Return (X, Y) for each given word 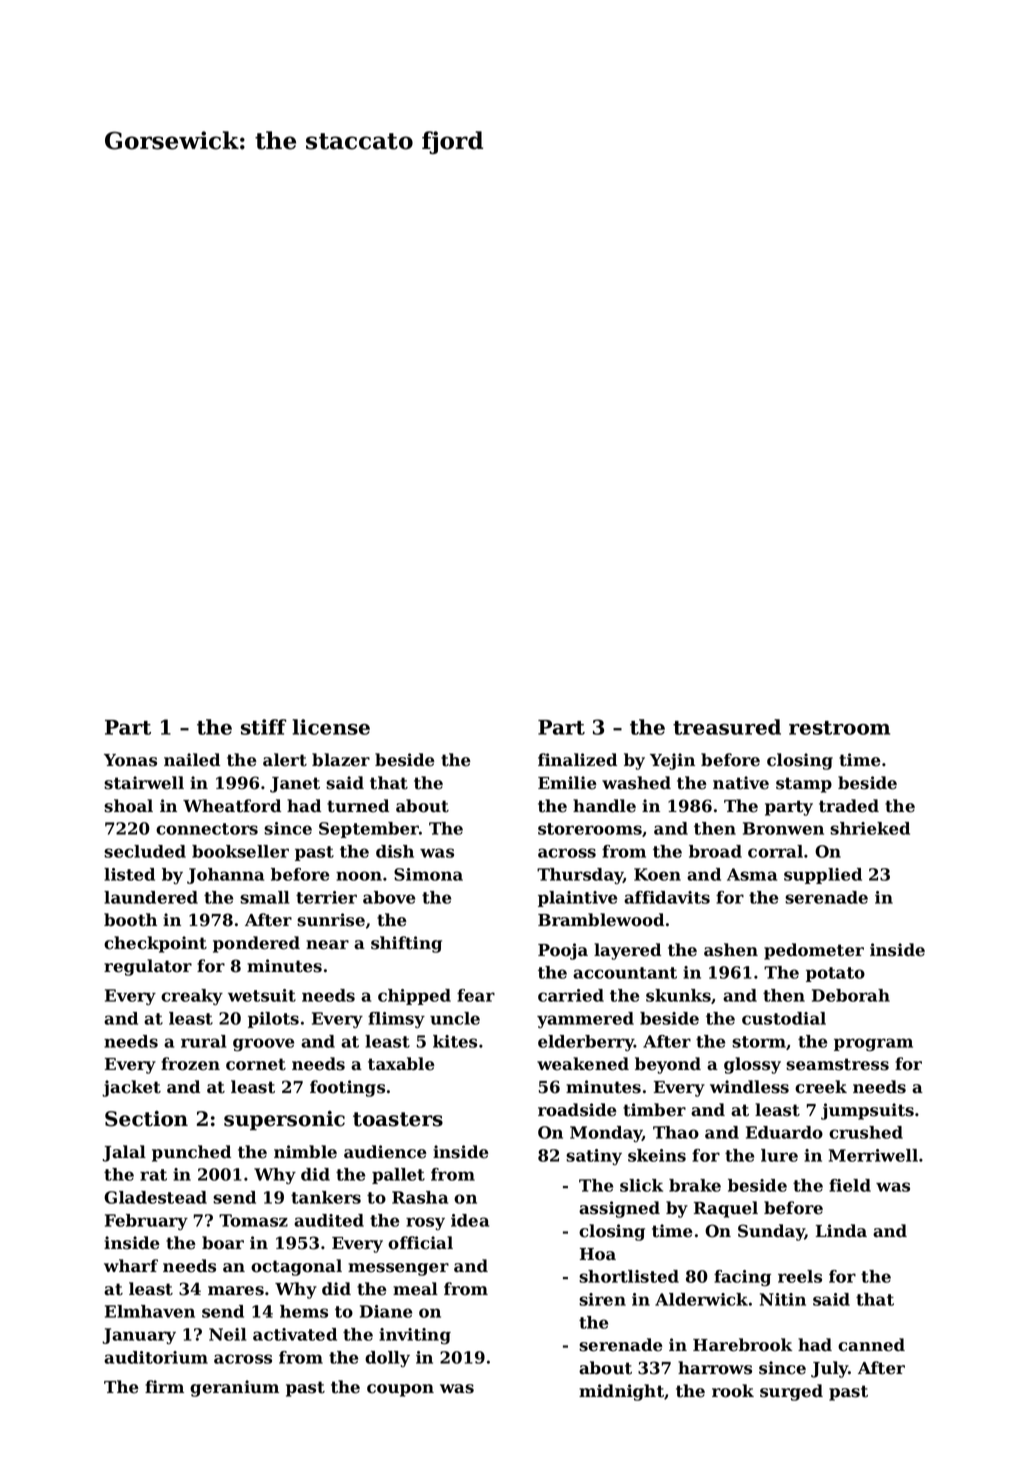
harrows (715, 1368)
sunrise (331, 920)
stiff (264, 727)
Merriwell (873, 1155)
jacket (131, 1088)
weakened (583, 1064)
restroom (839, 728)
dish (395, 851)
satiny (594, 1157)
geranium (234, 1388)
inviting (415, 1336)
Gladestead (155, 1197)
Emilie (567, 783)
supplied (823, 876)
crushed (866, 1132)
